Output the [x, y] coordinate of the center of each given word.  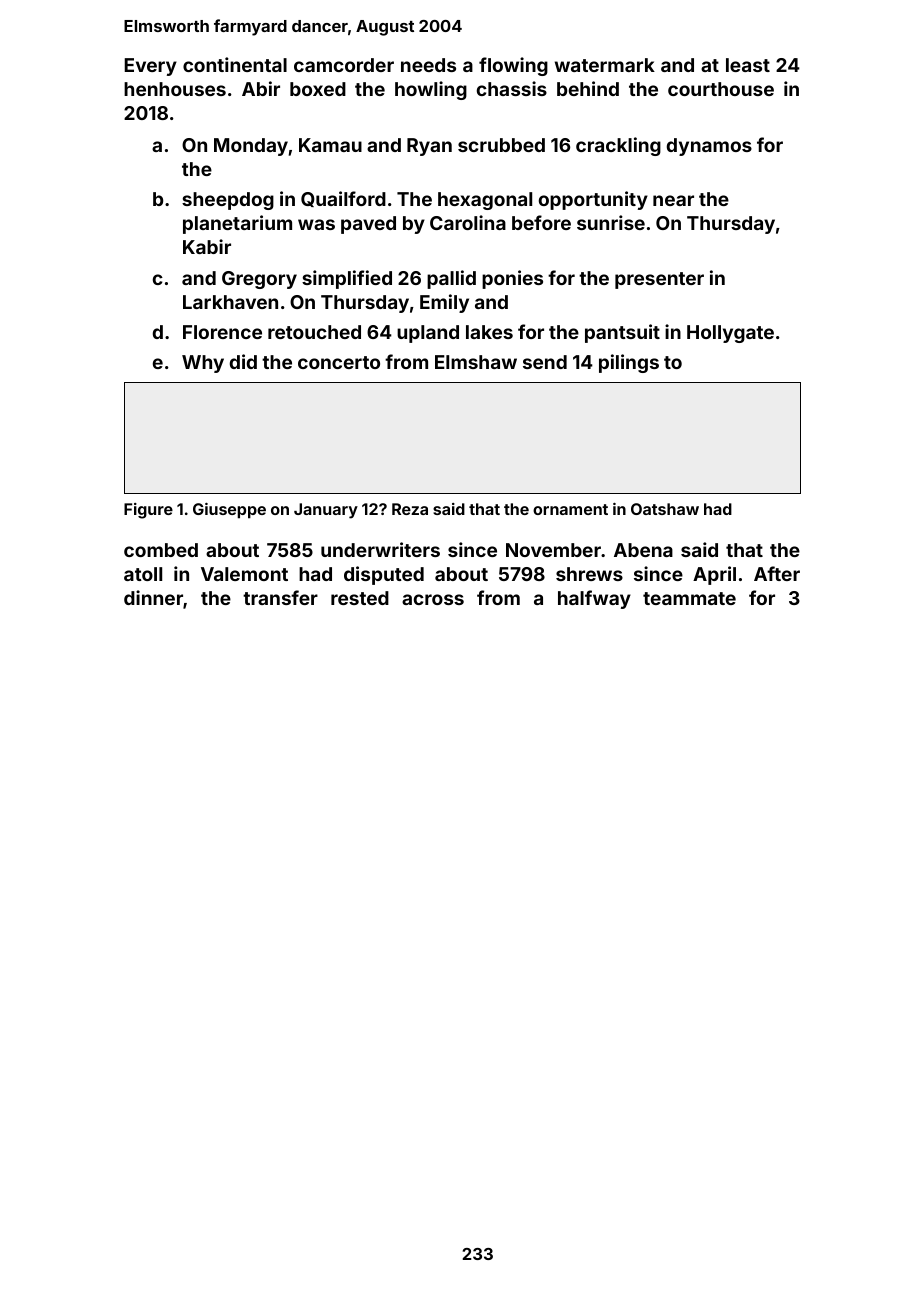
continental [235, 64]
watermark [605, 65]
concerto [339, 362]
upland [428, 334]
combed [161, 550]
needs [428, 65]
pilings [629, 363]
